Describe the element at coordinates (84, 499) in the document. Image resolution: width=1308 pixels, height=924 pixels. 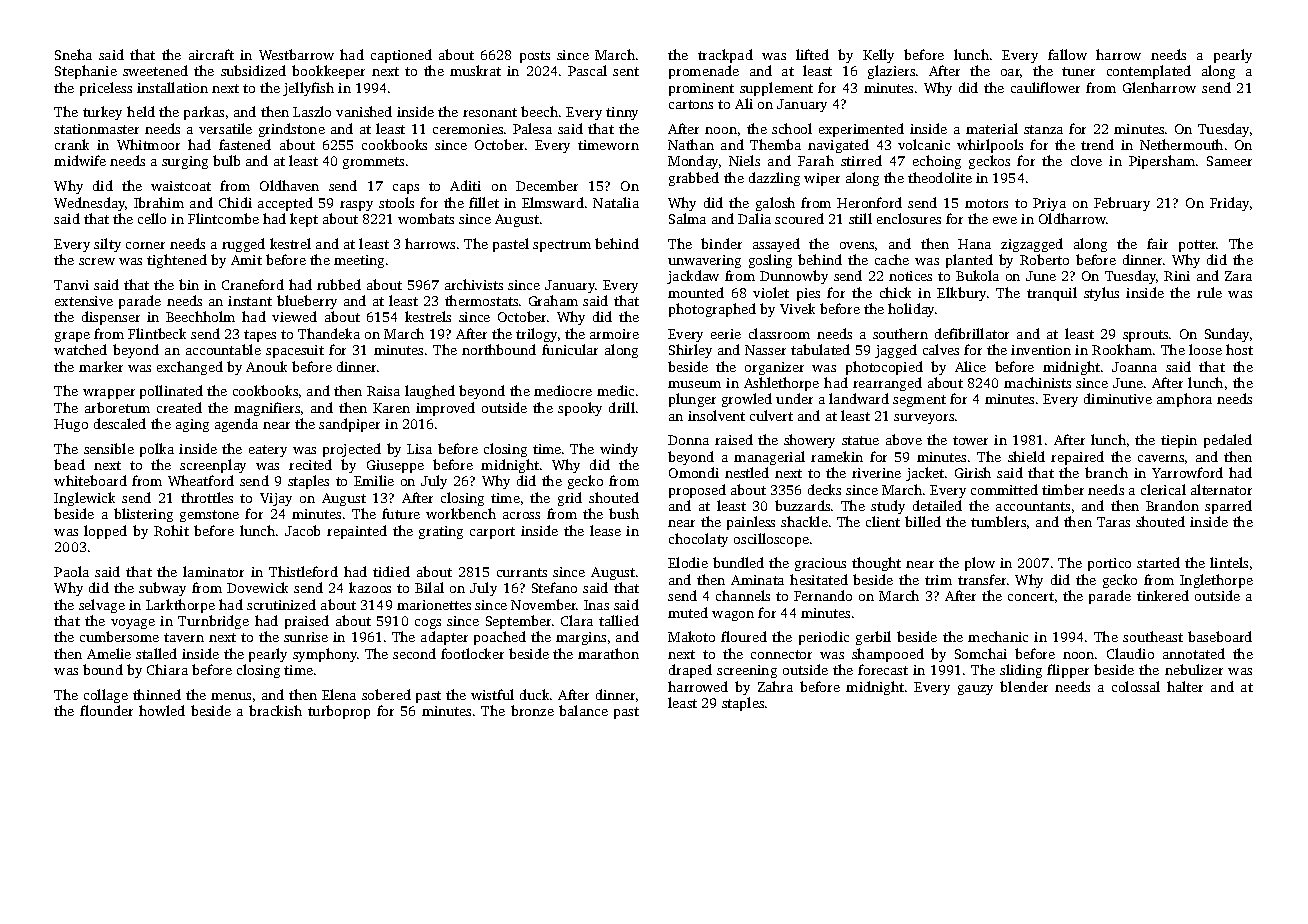
I see `Inglewick` at that location.
